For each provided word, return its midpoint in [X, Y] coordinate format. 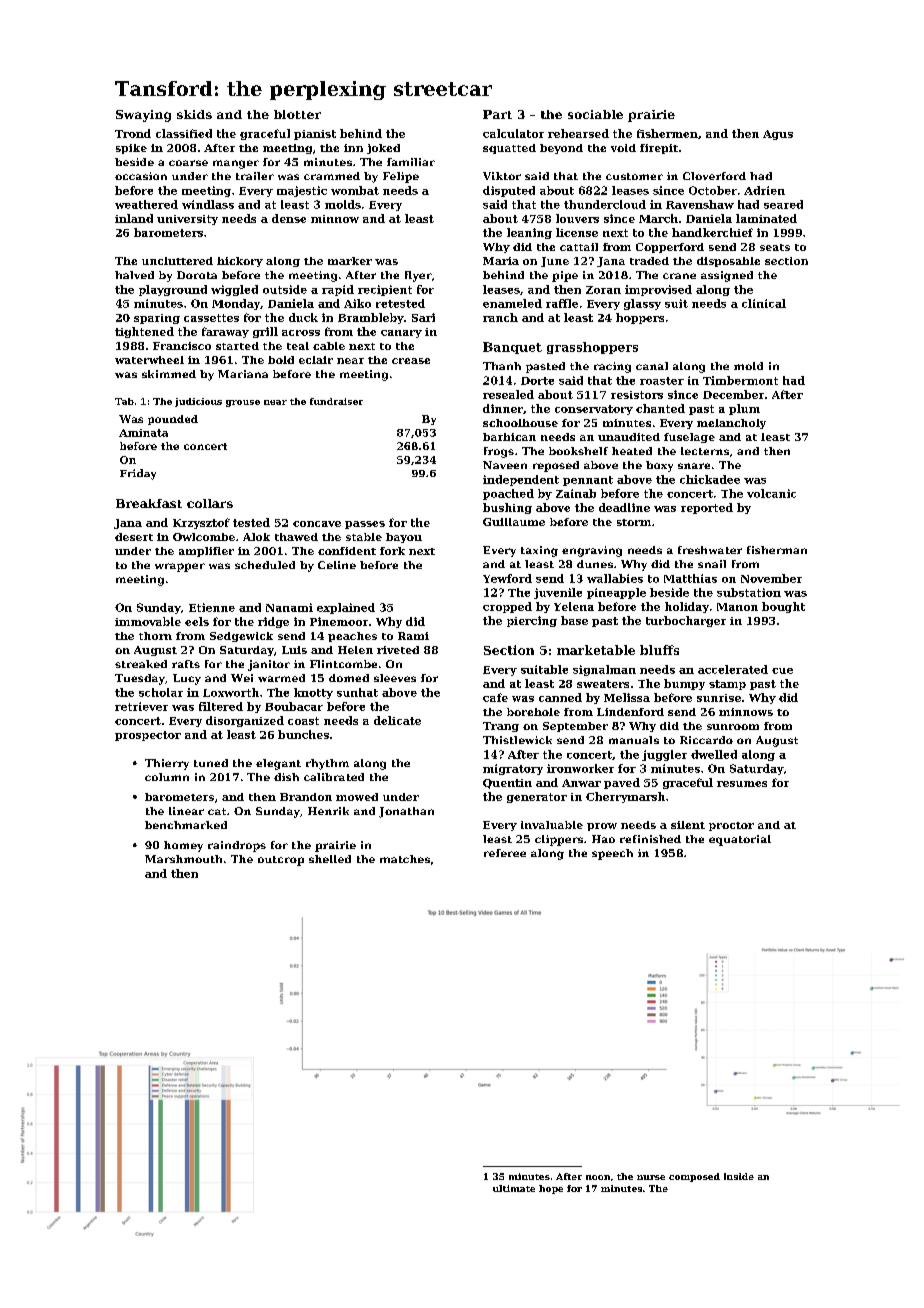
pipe [565, 276]
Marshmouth [183, 859]
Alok [256, 537]
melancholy [731, 424]
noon [598, 1177]
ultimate [514, 1188]
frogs [499, 452]
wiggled [234, 290]
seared [783, 204]
